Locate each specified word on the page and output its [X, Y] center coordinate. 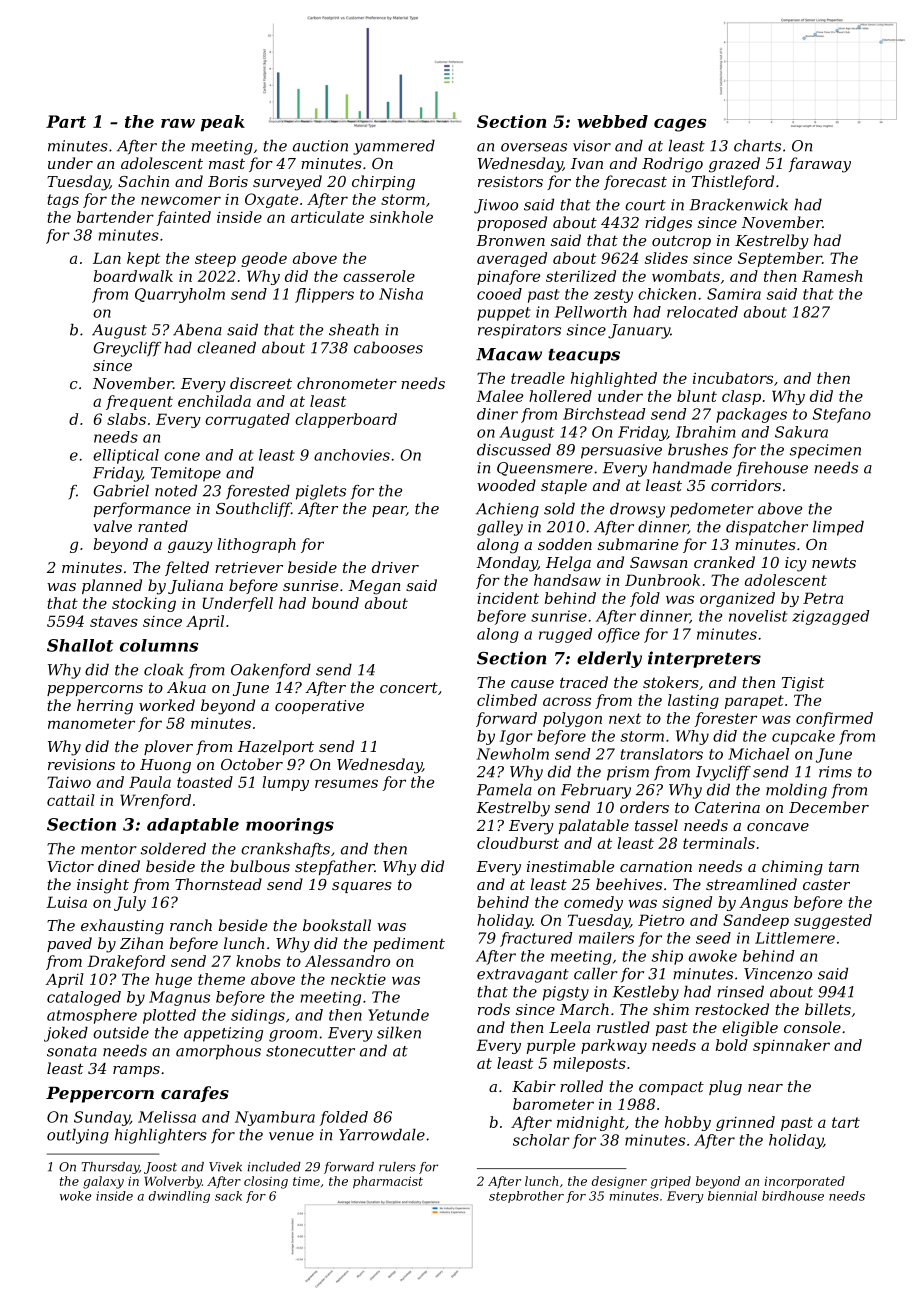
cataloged [84, 998]
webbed [612, 121]
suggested [833, 921]
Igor [516, 737]
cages [680, 125]
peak [223, 123]
